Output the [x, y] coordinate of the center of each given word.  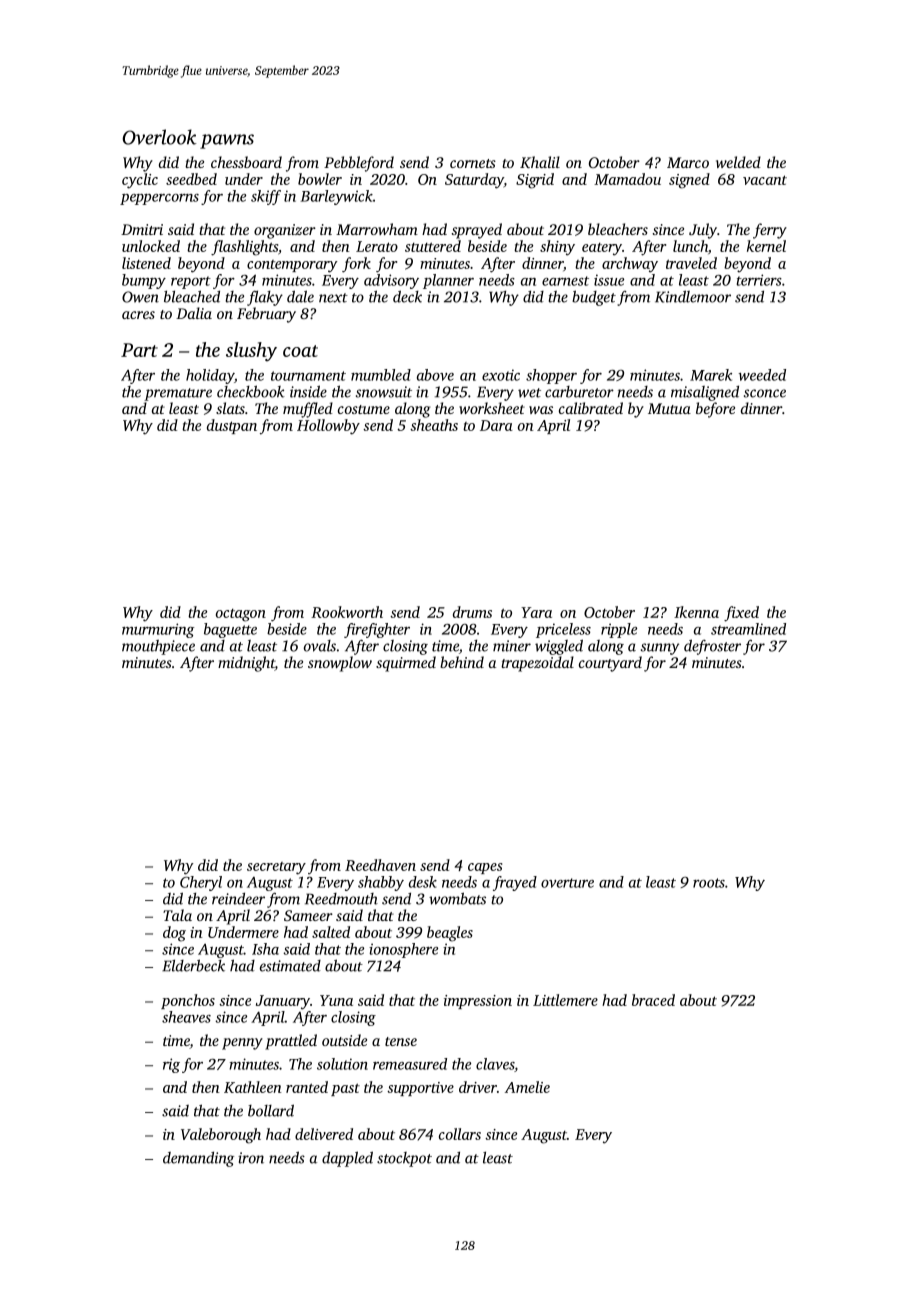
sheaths [434, 425]
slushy [251, 352]
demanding [198, 1159]
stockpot [404, 1159]
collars [460, 1134]
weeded [762, 375]
